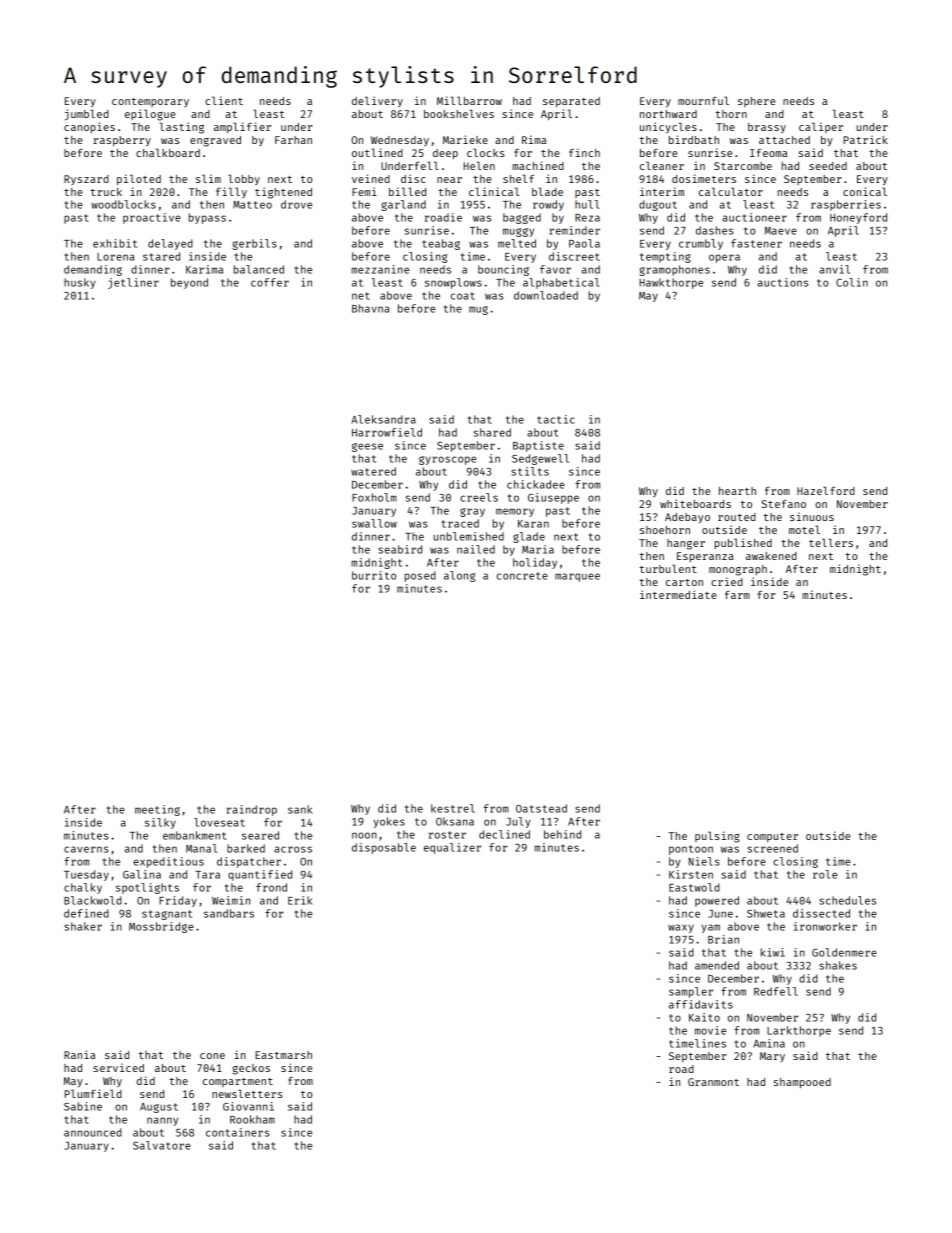 This document has height=1233, width=952. What do you see at coordinates (826, 490) in the document?
I see `Hazelford` at bounding box center [826, 490].
